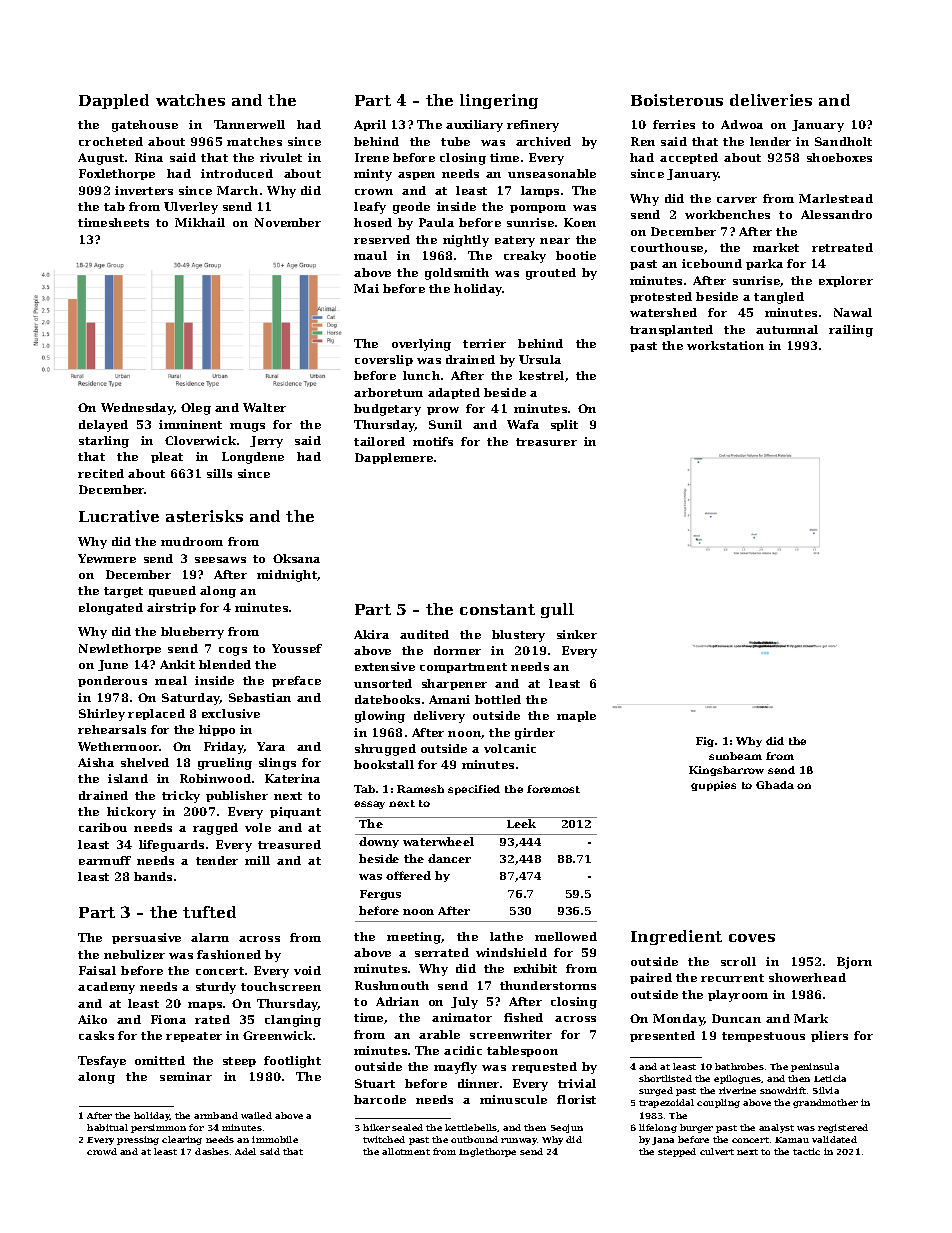 The image size is (952, 1233). What do you see at coordinates (836, 214) in the screenshot?
I see `Alessandro` at bounding box center [836, 214].
